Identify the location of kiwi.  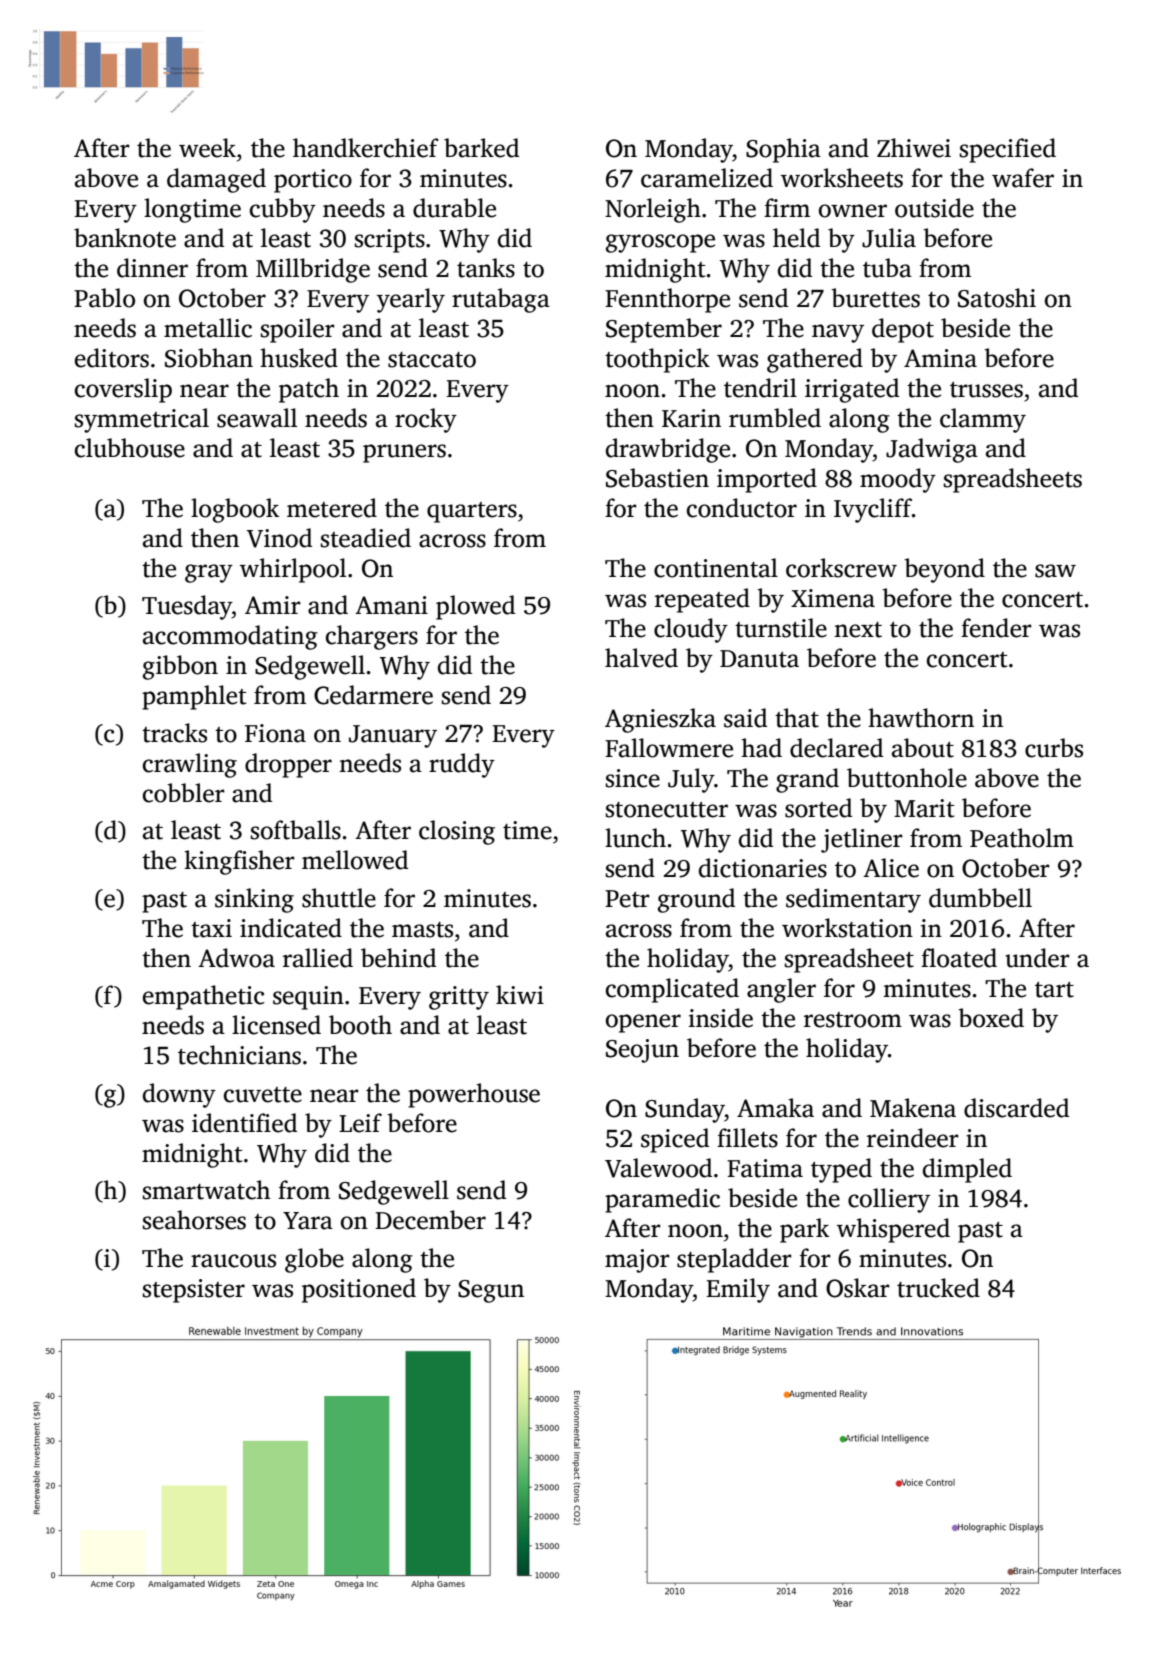
(520, 994).
